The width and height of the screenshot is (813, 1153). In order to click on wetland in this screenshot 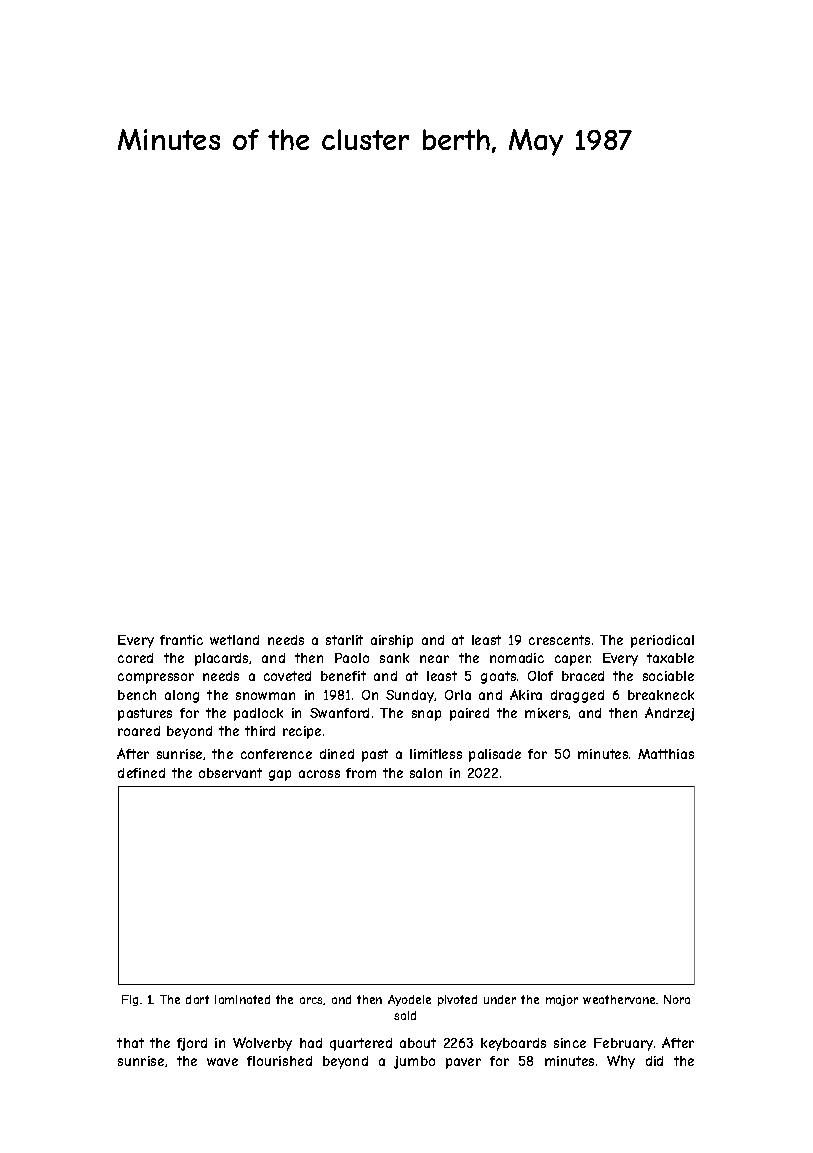, I will do `click(234, 640)`.
